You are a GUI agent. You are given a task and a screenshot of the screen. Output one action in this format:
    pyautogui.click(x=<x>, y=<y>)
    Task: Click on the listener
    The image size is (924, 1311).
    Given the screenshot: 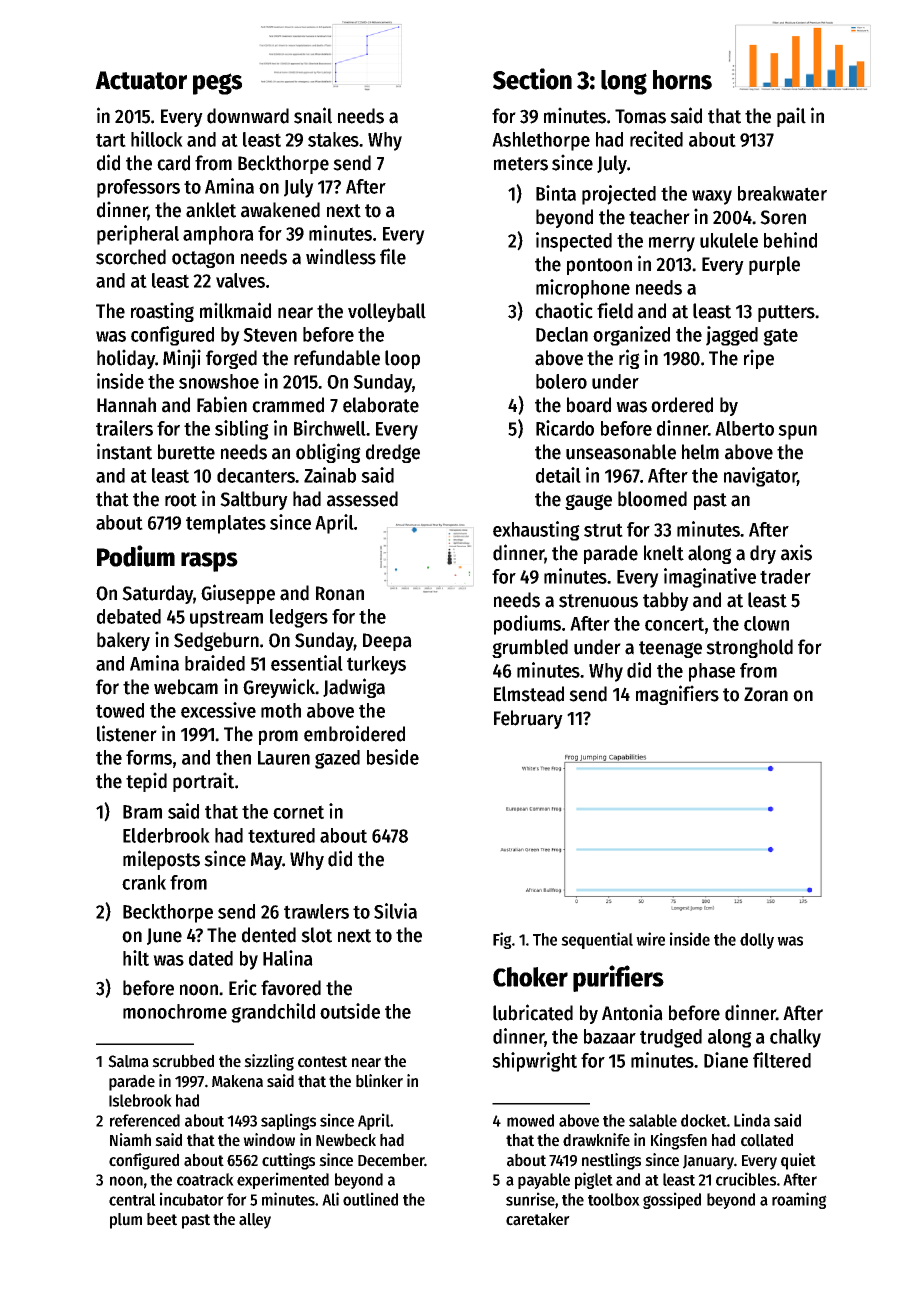 What is the action you would take?
    pyautogui.click(x=127, y=733)
